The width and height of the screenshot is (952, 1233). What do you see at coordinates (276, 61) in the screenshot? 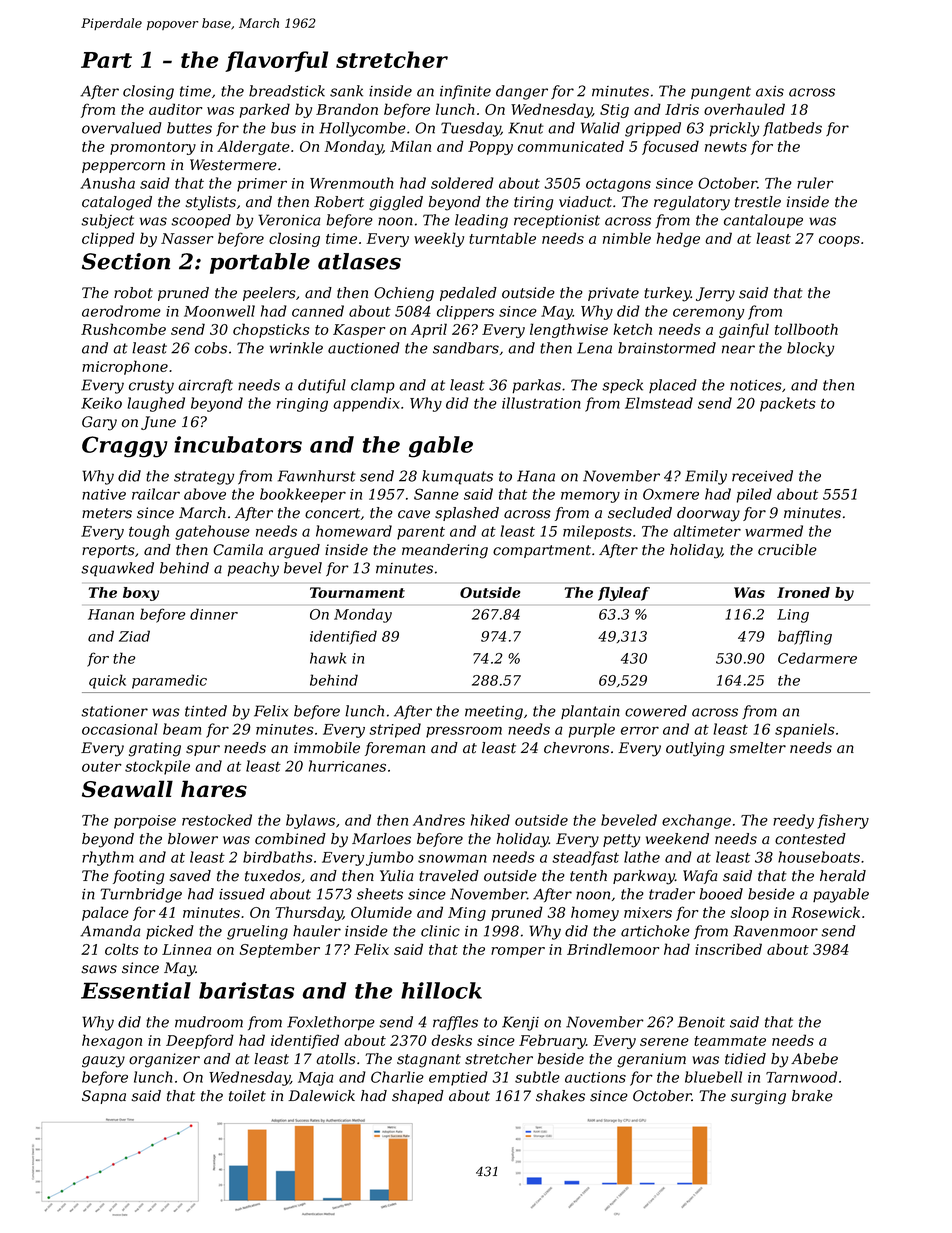
I see `flavorful` at bounding box center [276, 61].
